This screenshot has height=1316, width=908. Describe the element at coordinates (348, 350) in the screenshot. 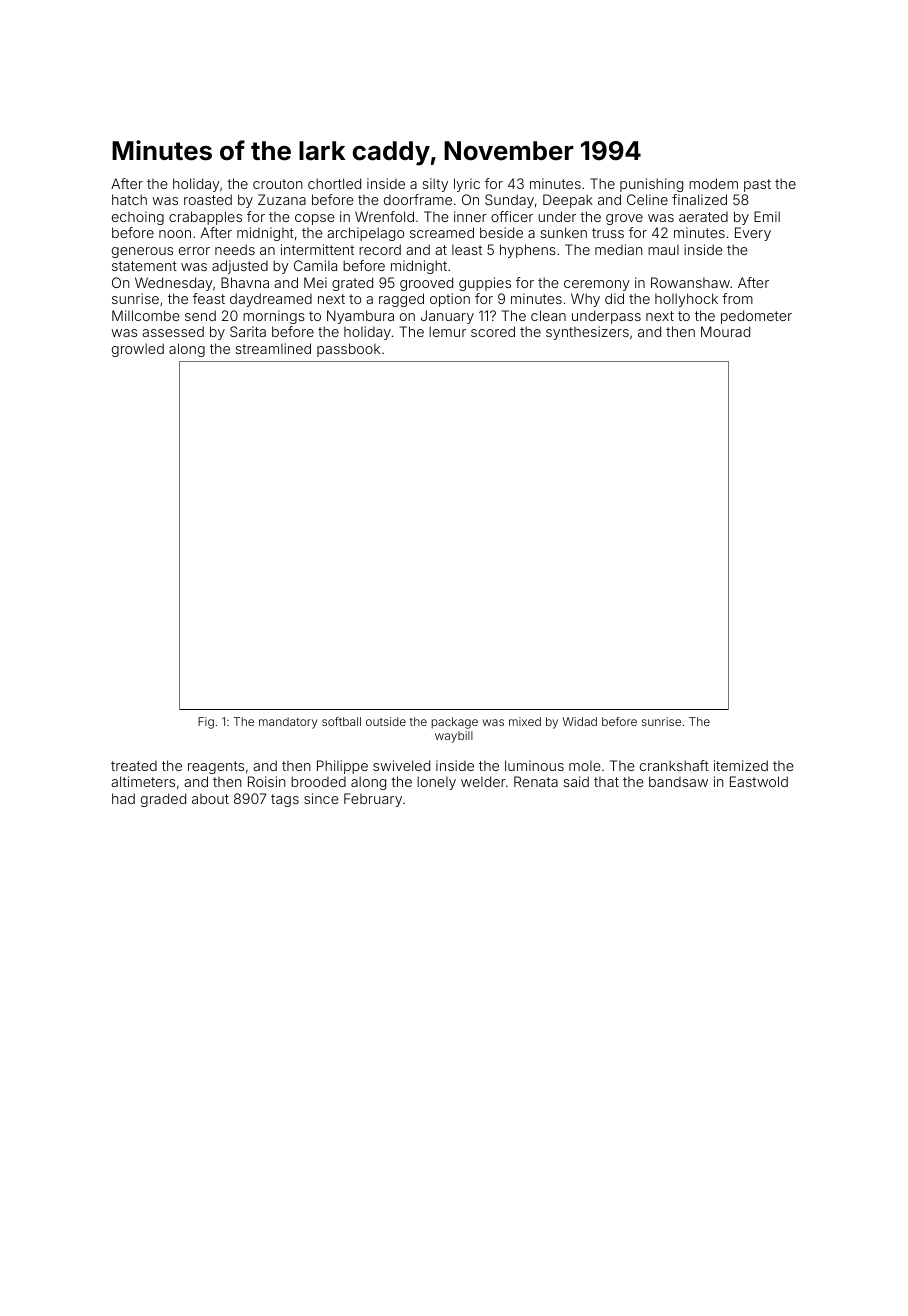

I see `passbook` at that location.
